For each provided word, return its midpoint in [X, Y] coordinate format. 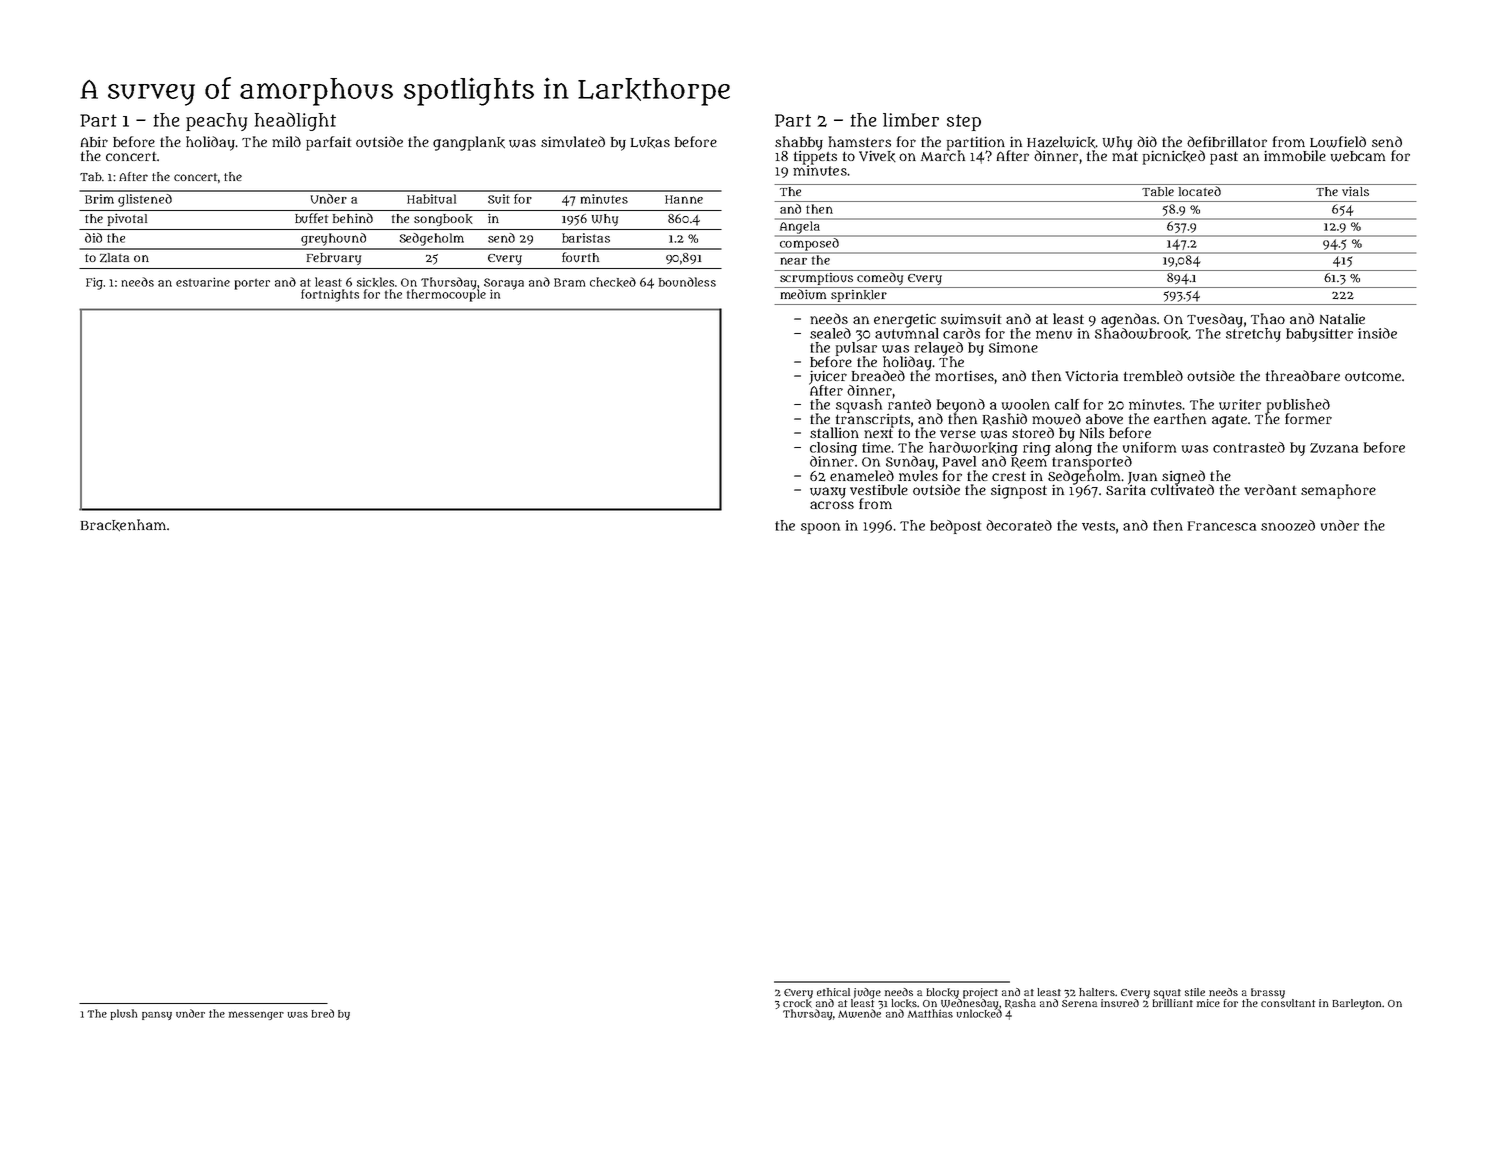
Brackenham [123, 525]
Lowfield [1338, 142]
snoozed [1288, 525]
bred [322, 1013]
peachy [216, 122]
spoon [820, 528]
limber [911, 120]
